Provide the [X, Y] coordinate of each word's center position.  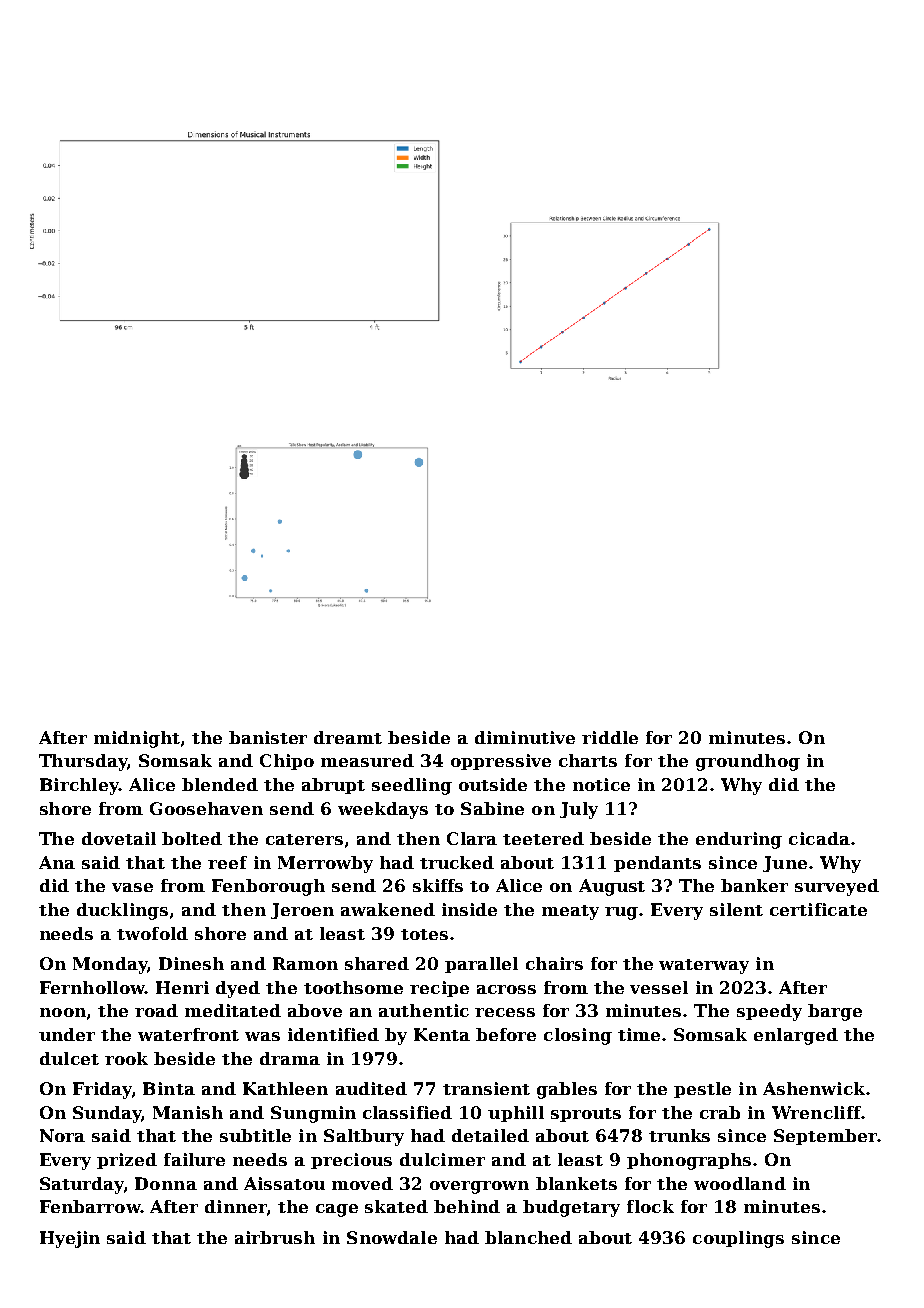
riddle [610, 737]
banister [268, 737]
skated [396, 1206]
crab [720, 1112]
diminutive [525, 737]
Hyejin [70, 1239]
